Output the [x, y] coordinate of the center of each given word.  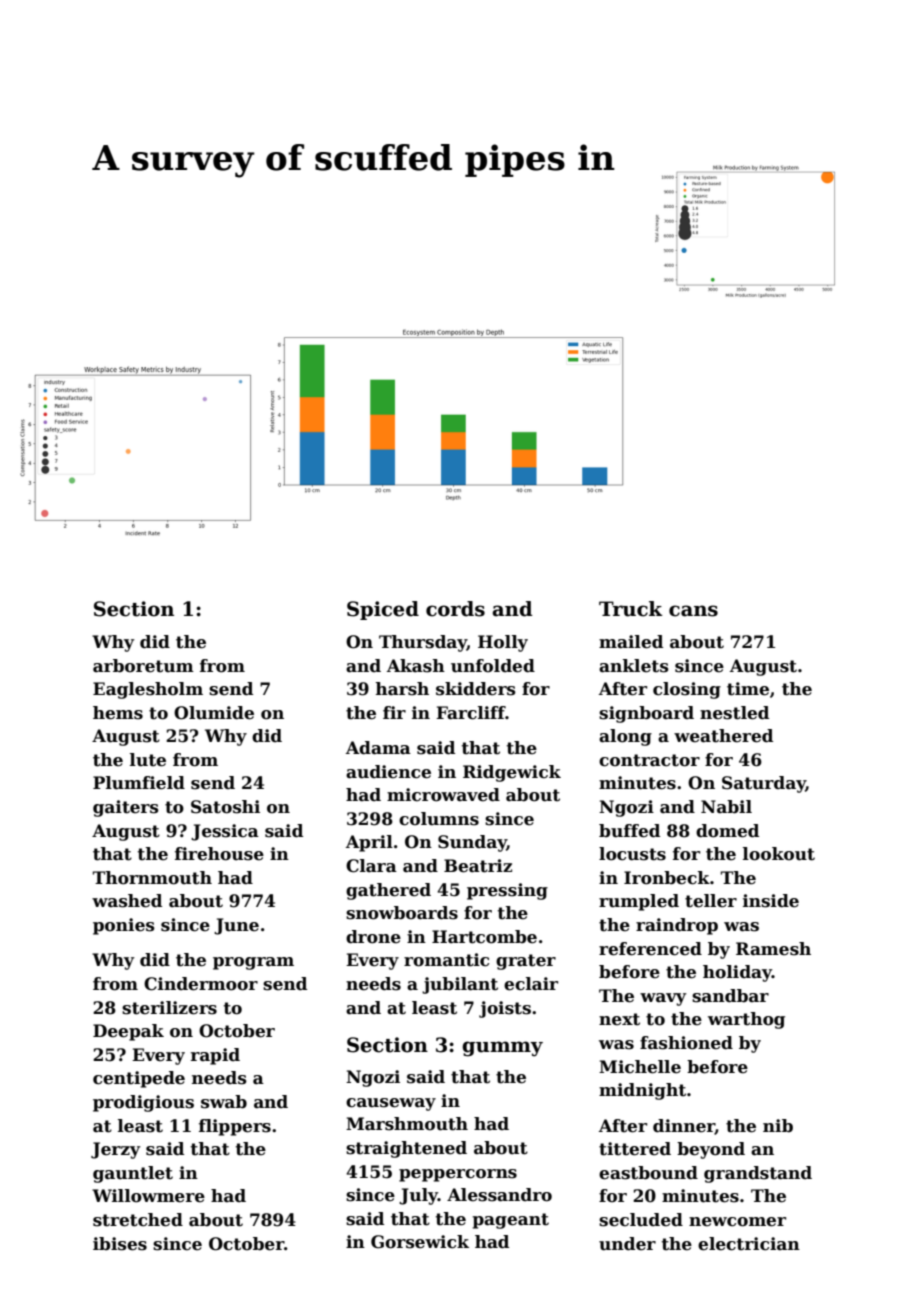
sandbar [730, 996]
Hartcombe [484, 937]
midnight [642, 1091]
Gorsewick [420, 1242]
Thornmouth [152, 878]
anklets [634, 666]
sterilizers [169, 1008]
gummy [502, 1049]
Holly [503, 643]
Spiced [383, 610]
